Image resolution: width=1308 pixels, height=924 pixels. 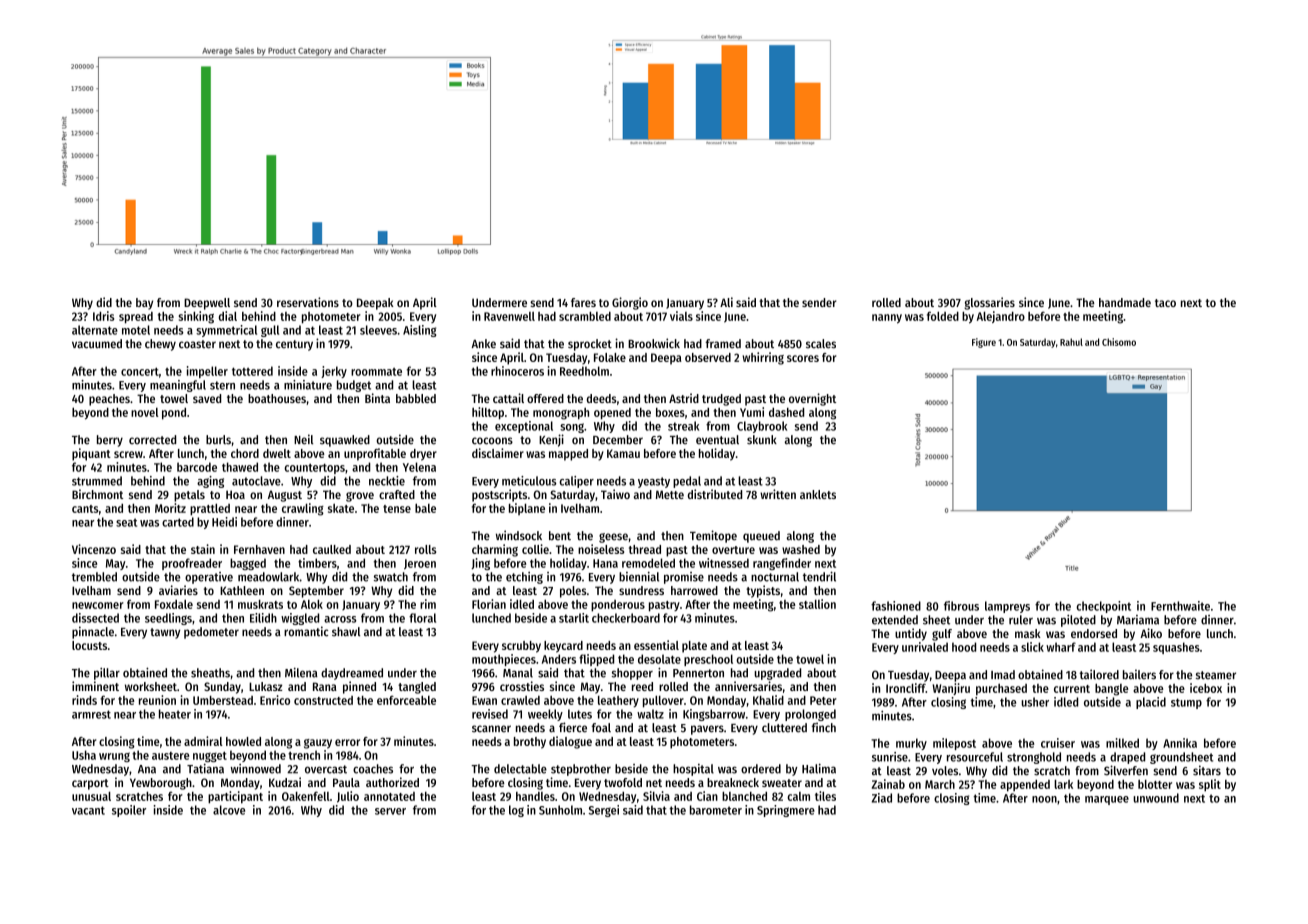 What do you see at coordinates (242, 590) in the image?
I see `Kathleen` at bounding box center [242, 590].
